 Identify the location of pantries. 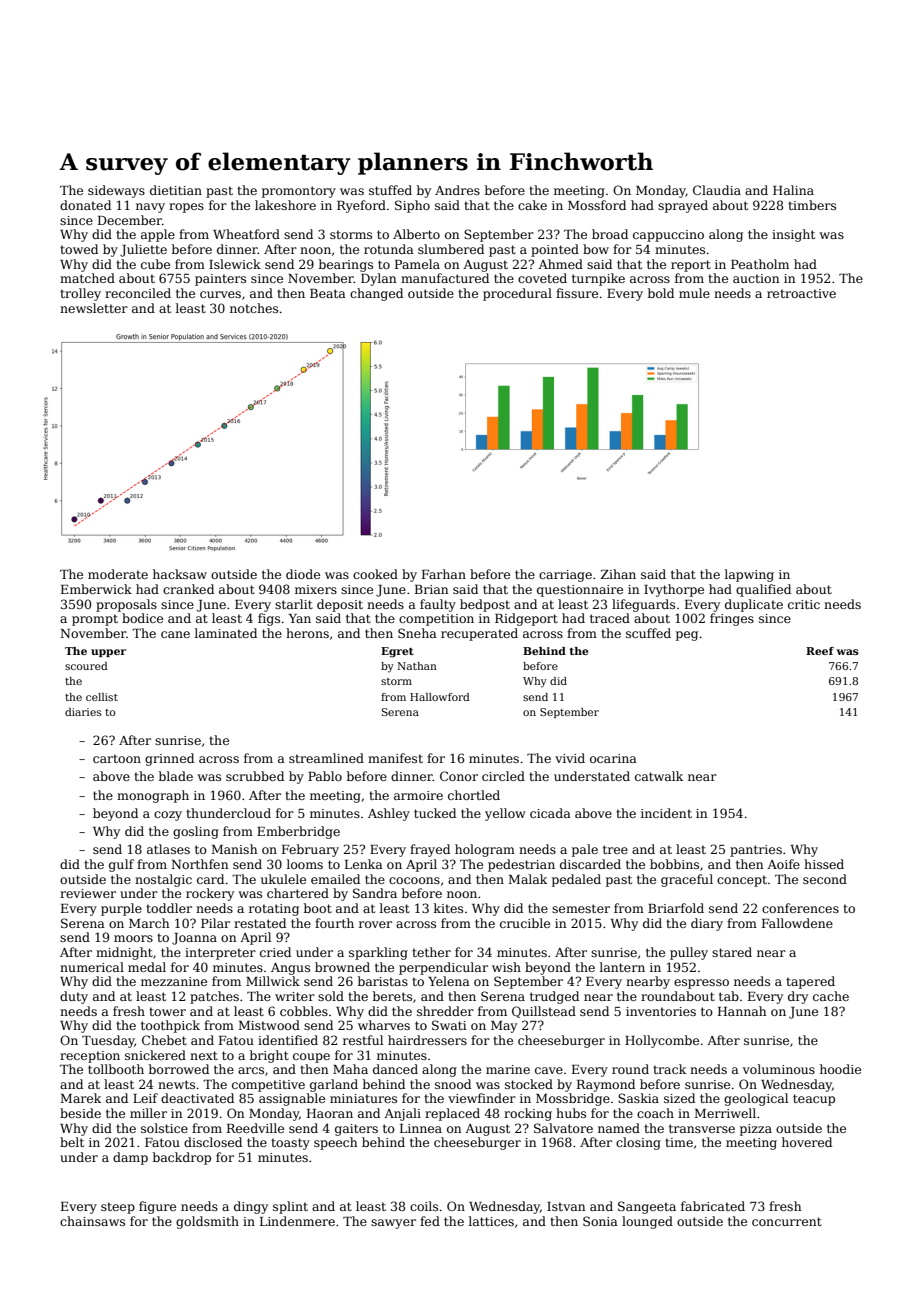
(756, 851).
